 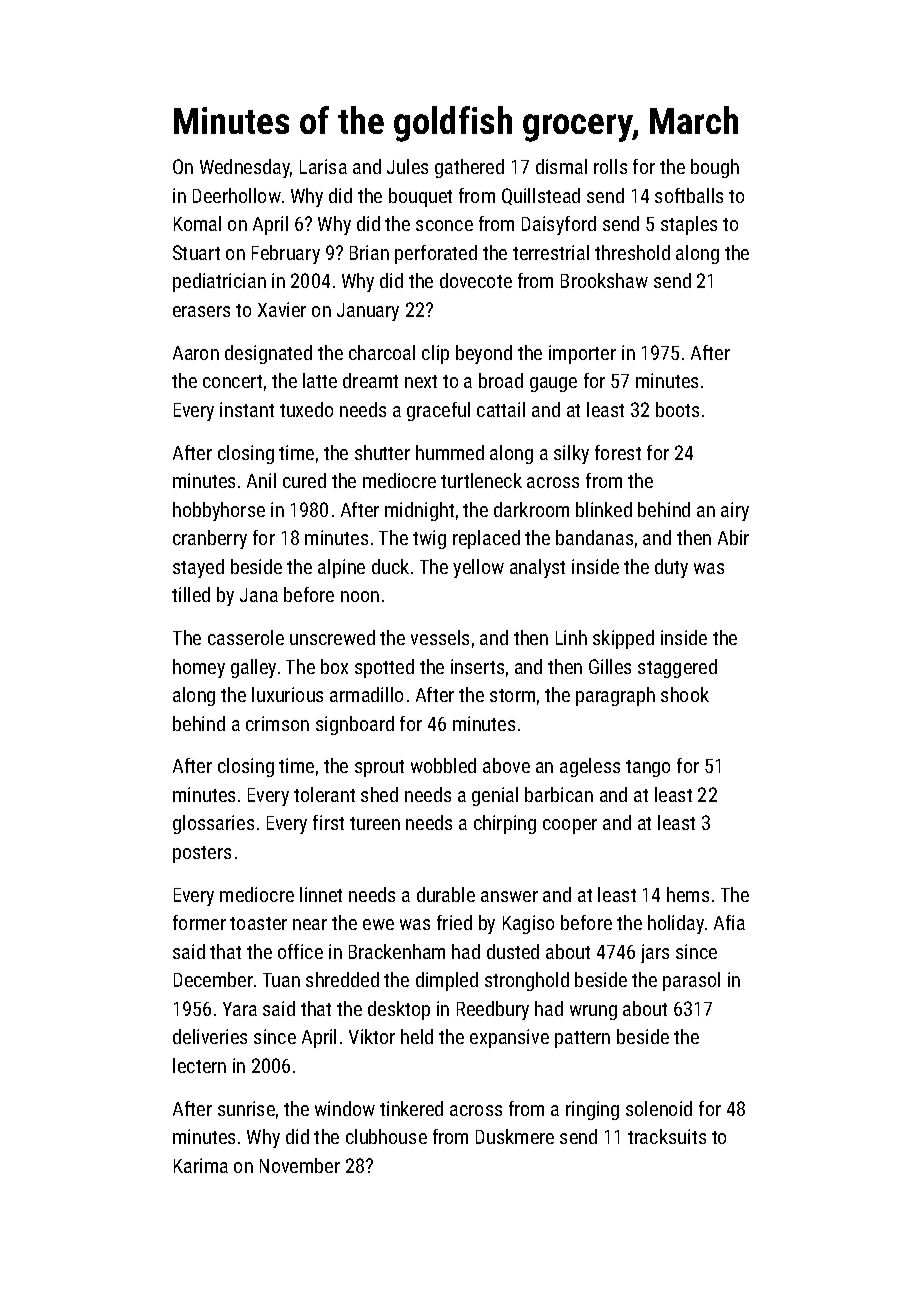 I want to click on Jules, so click(x=407, y=166).
